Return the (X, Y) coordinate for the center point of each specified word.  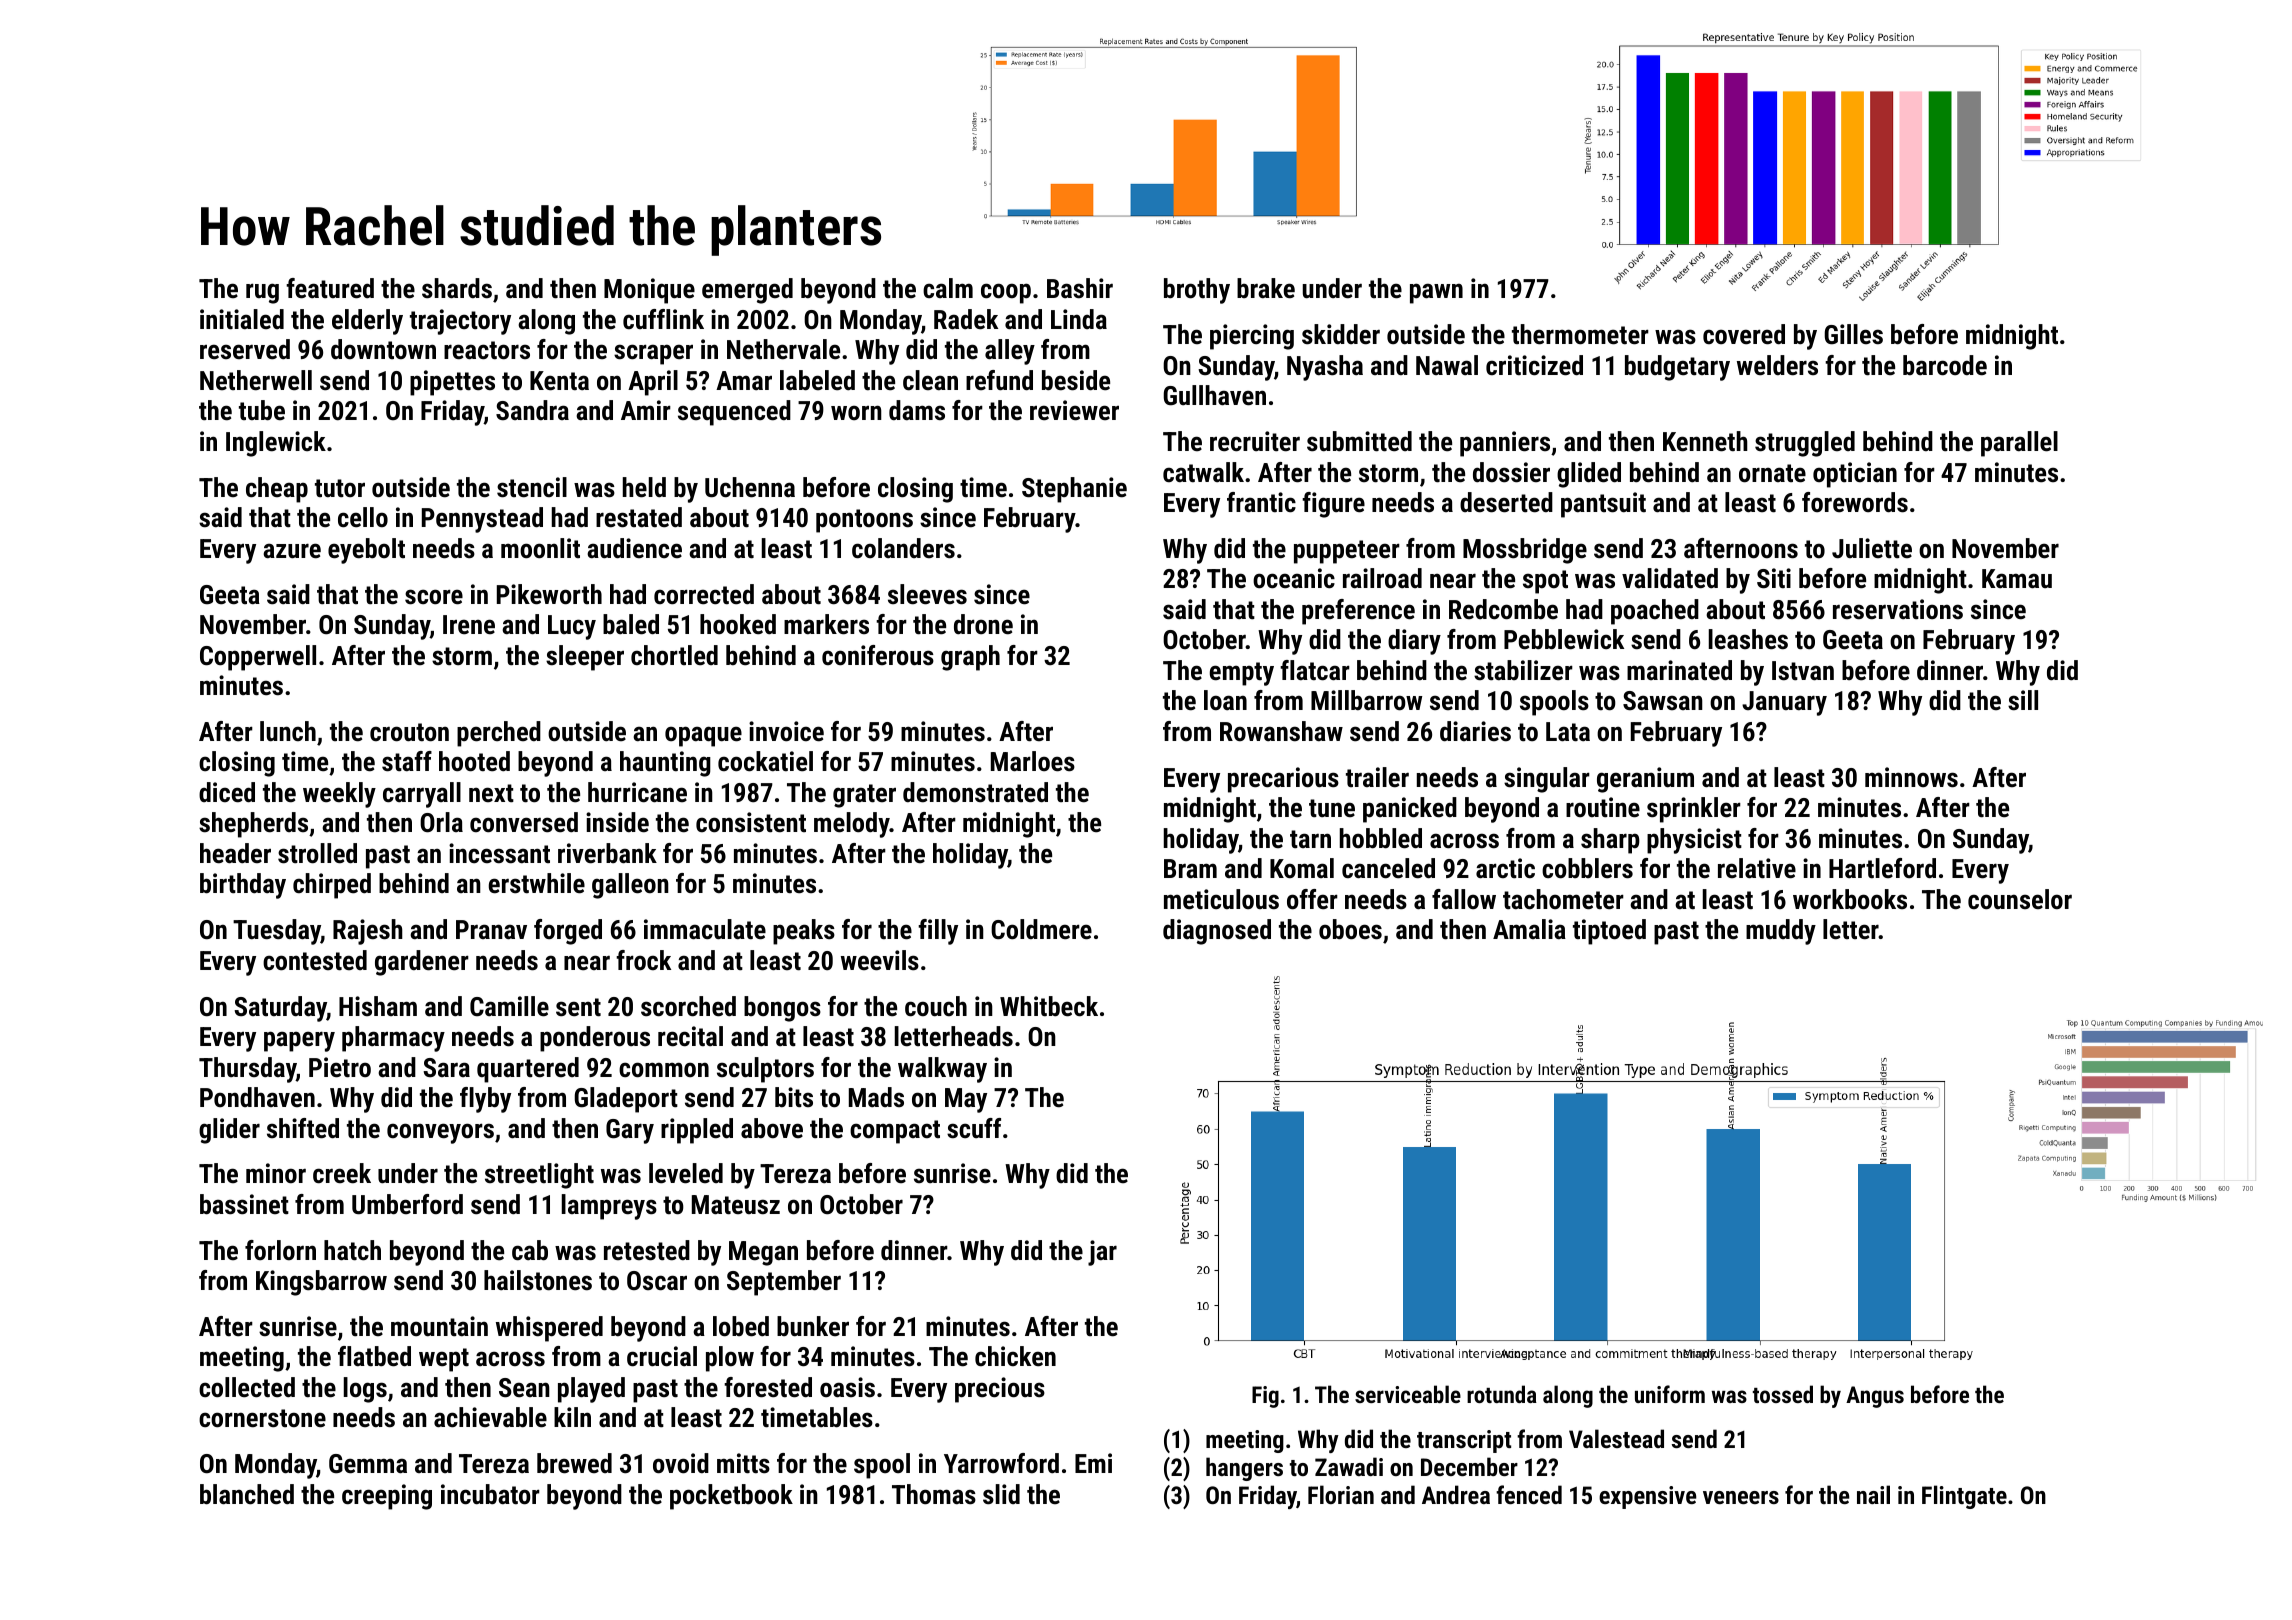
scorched (688, 1006)
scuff (974, 1128)
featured (330, 288)
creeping (387, 1497)
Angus (1875, 1397)
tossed (1783, 1394)
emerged (747, 291)
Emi (1093, 1463)
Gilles (1853, 334)
